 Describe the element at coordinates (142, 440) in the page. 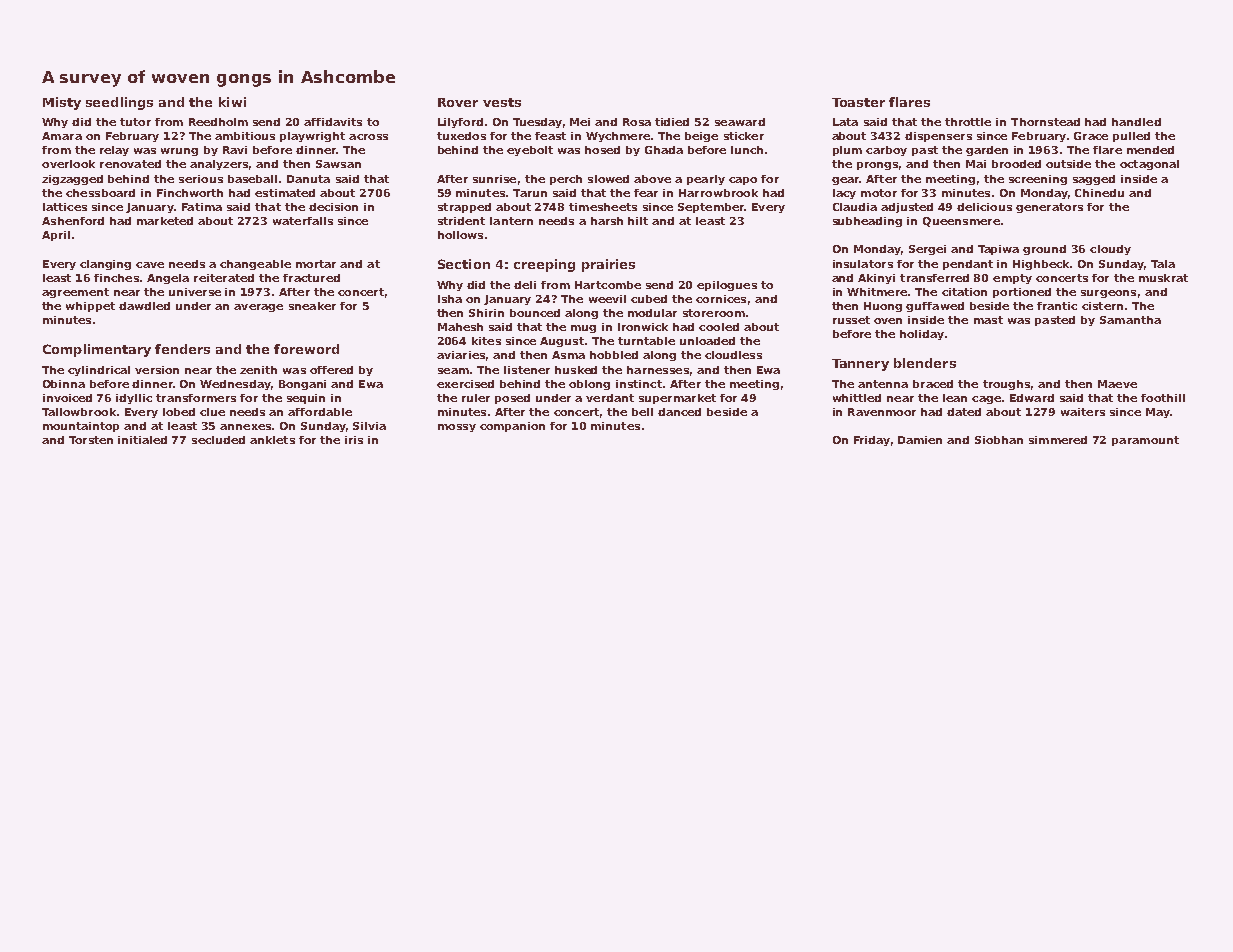

I see `initialed` at that location.
